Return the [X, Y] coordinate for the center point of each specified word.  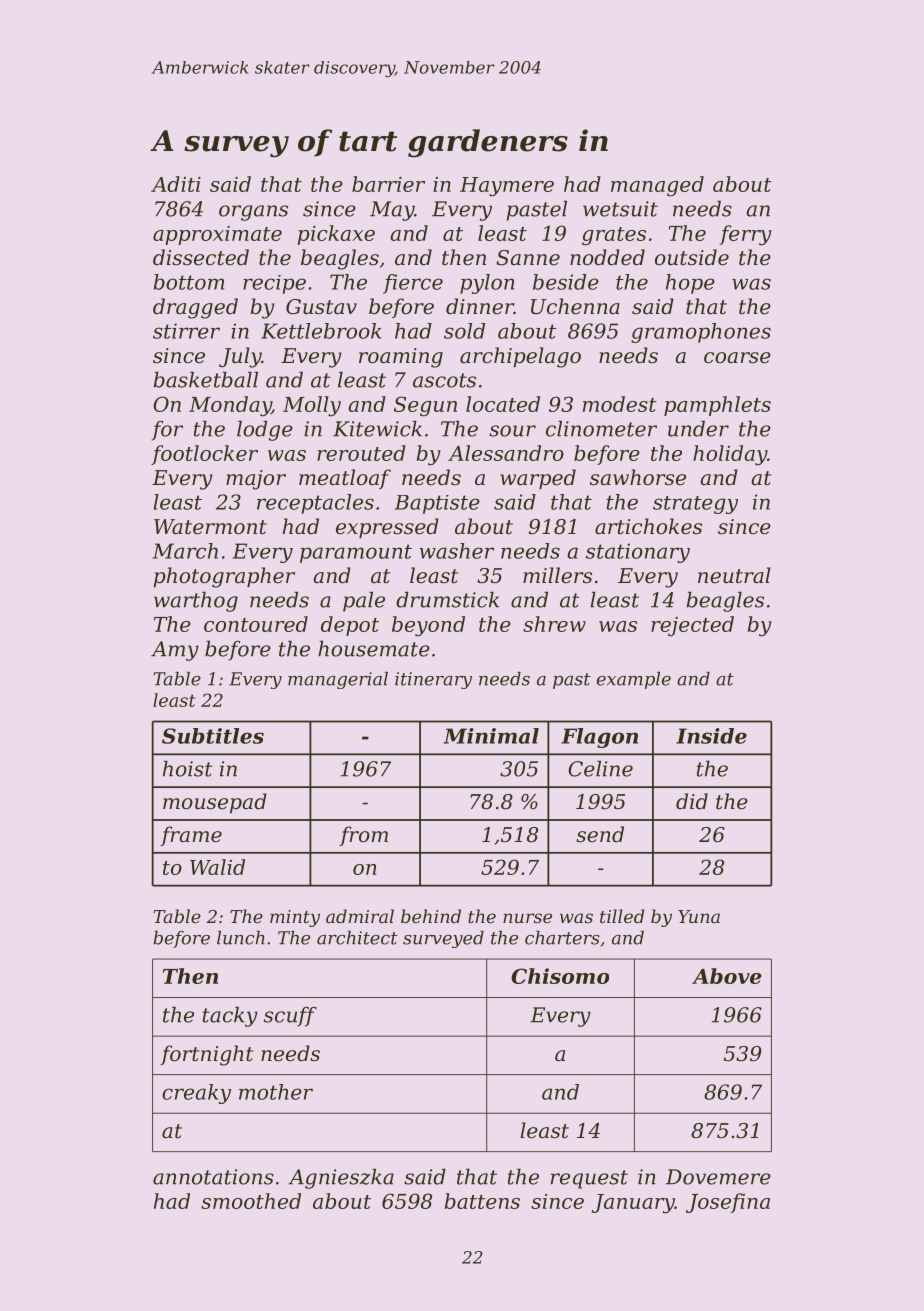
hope [690, 284]
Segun [425, 406]
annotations [213, 1177]
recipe [274, 284]
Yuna [699, 916]
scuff [290, 1017]
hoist [187, 769]
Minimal [491, 736]
